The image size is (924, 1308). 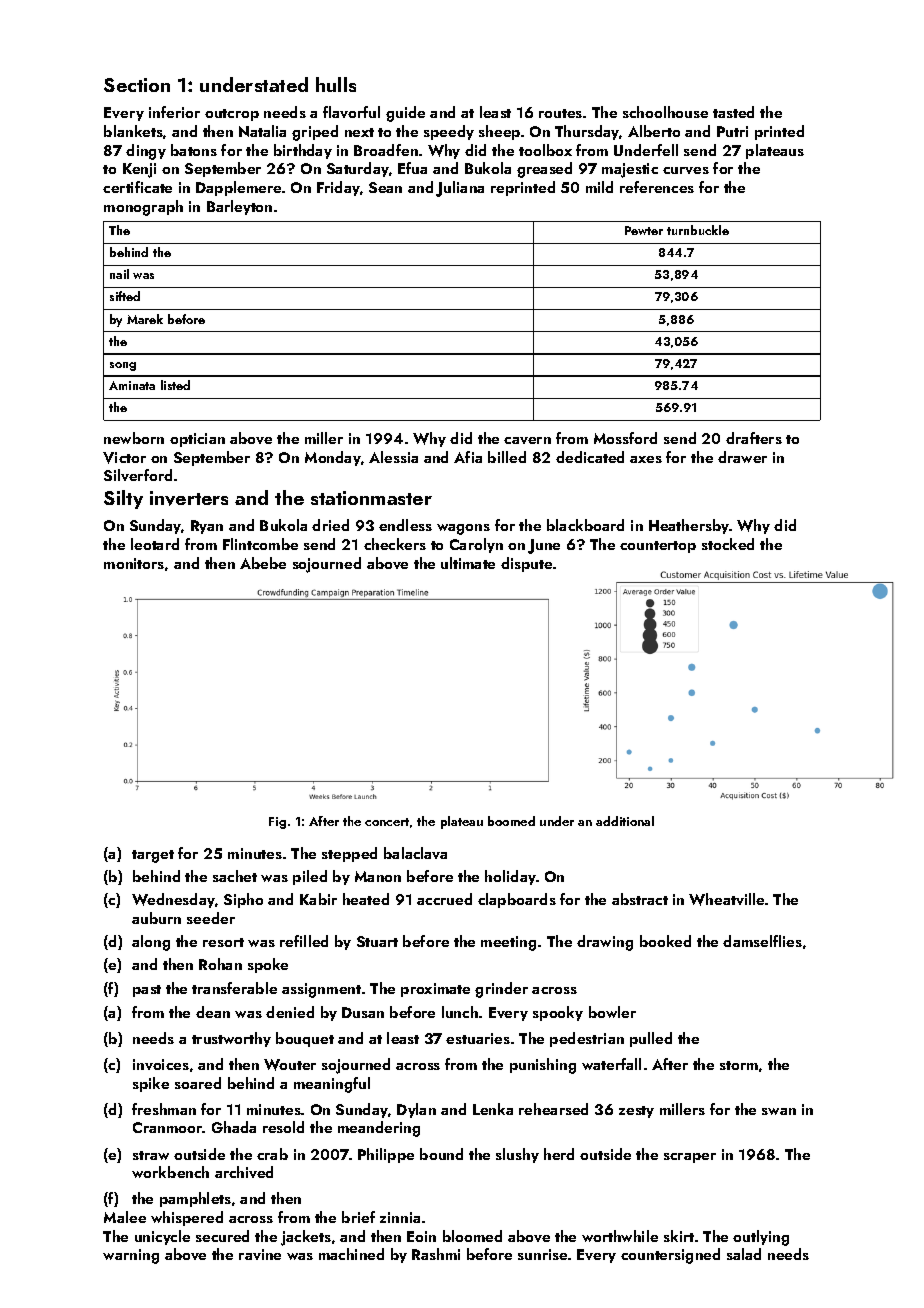 I want to click on machined, so click(x=351, y=1254).
